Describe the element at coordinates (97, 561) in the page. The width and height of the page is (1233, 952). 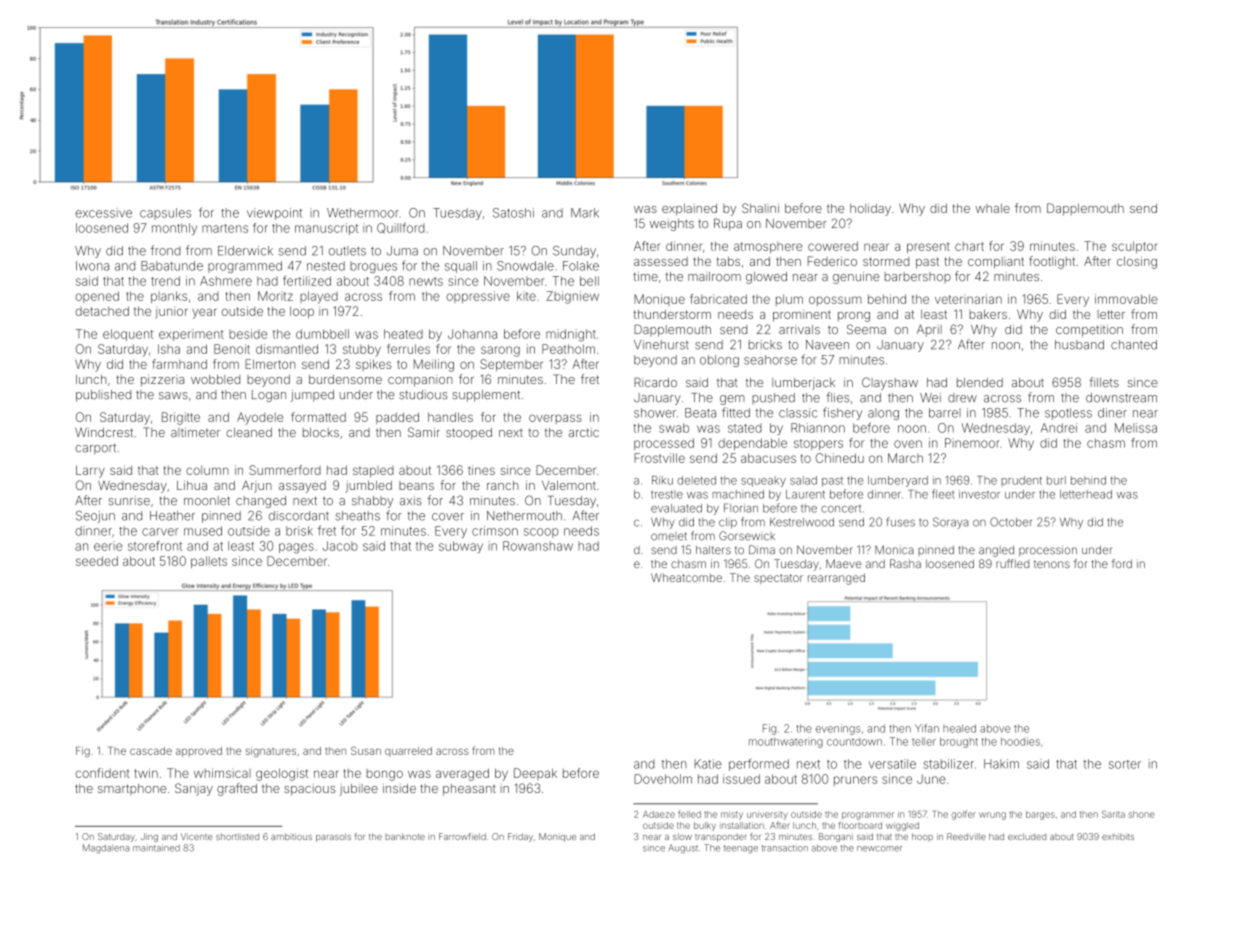
I see `seeded` at that location.
